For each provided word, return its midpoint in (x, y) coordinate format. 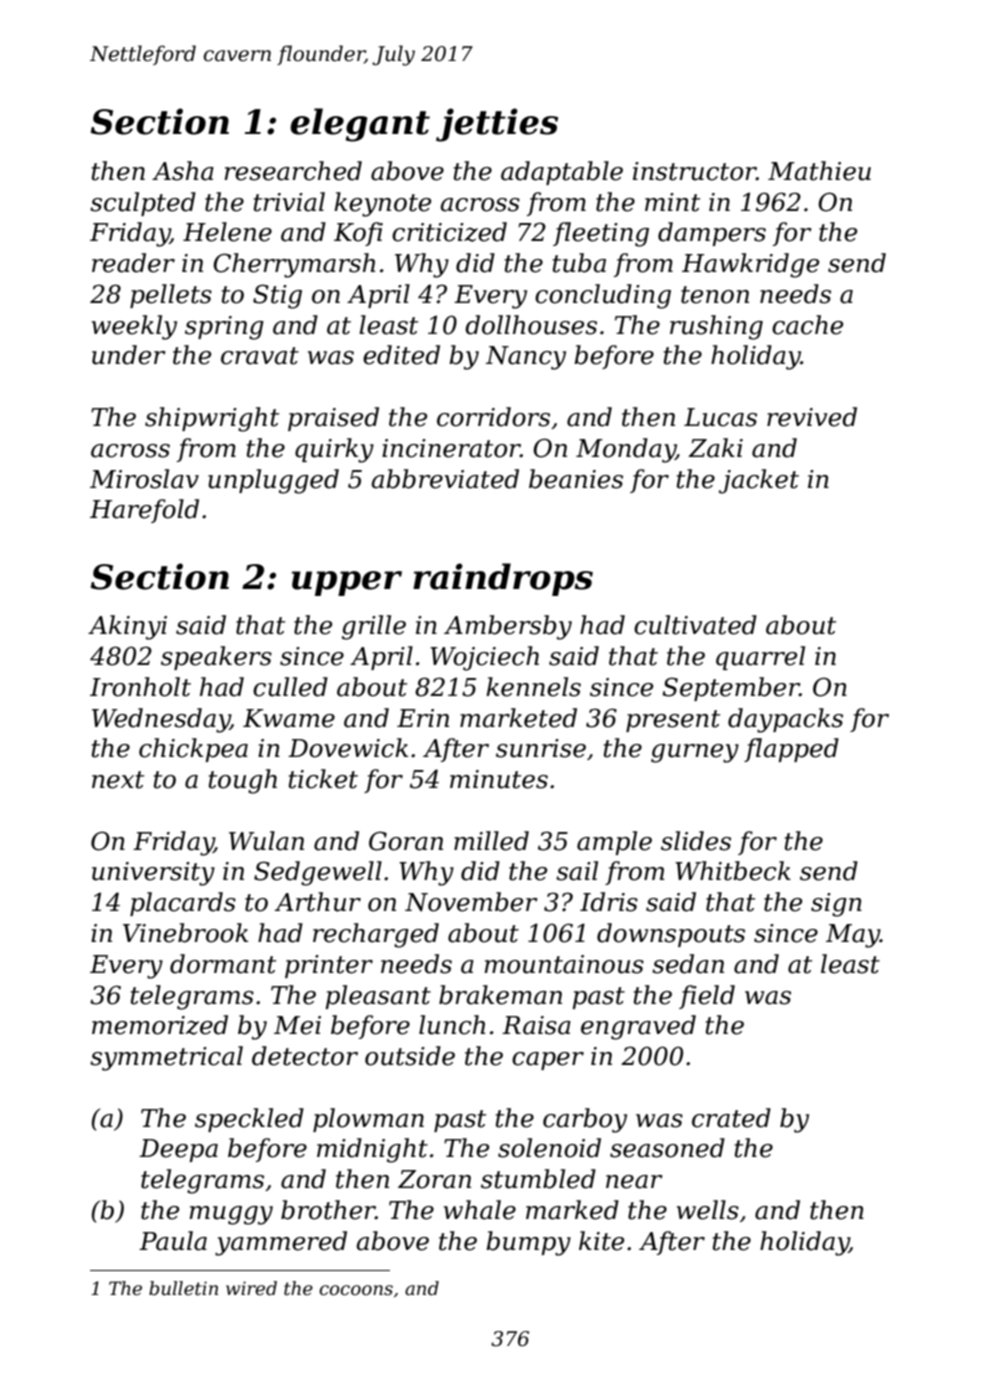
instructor (694, 171)
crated (731, 1118)
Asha (183, 171)
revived (812, 417)
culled (290, 687)
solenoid (549, 1148)
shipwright (212, 419)
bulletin (183, 1288)
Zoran (434, 1179)
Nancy (526, 358)
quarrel (760, 658)
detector (305, 1056)
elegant (360, 125)
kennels (533, 687)
